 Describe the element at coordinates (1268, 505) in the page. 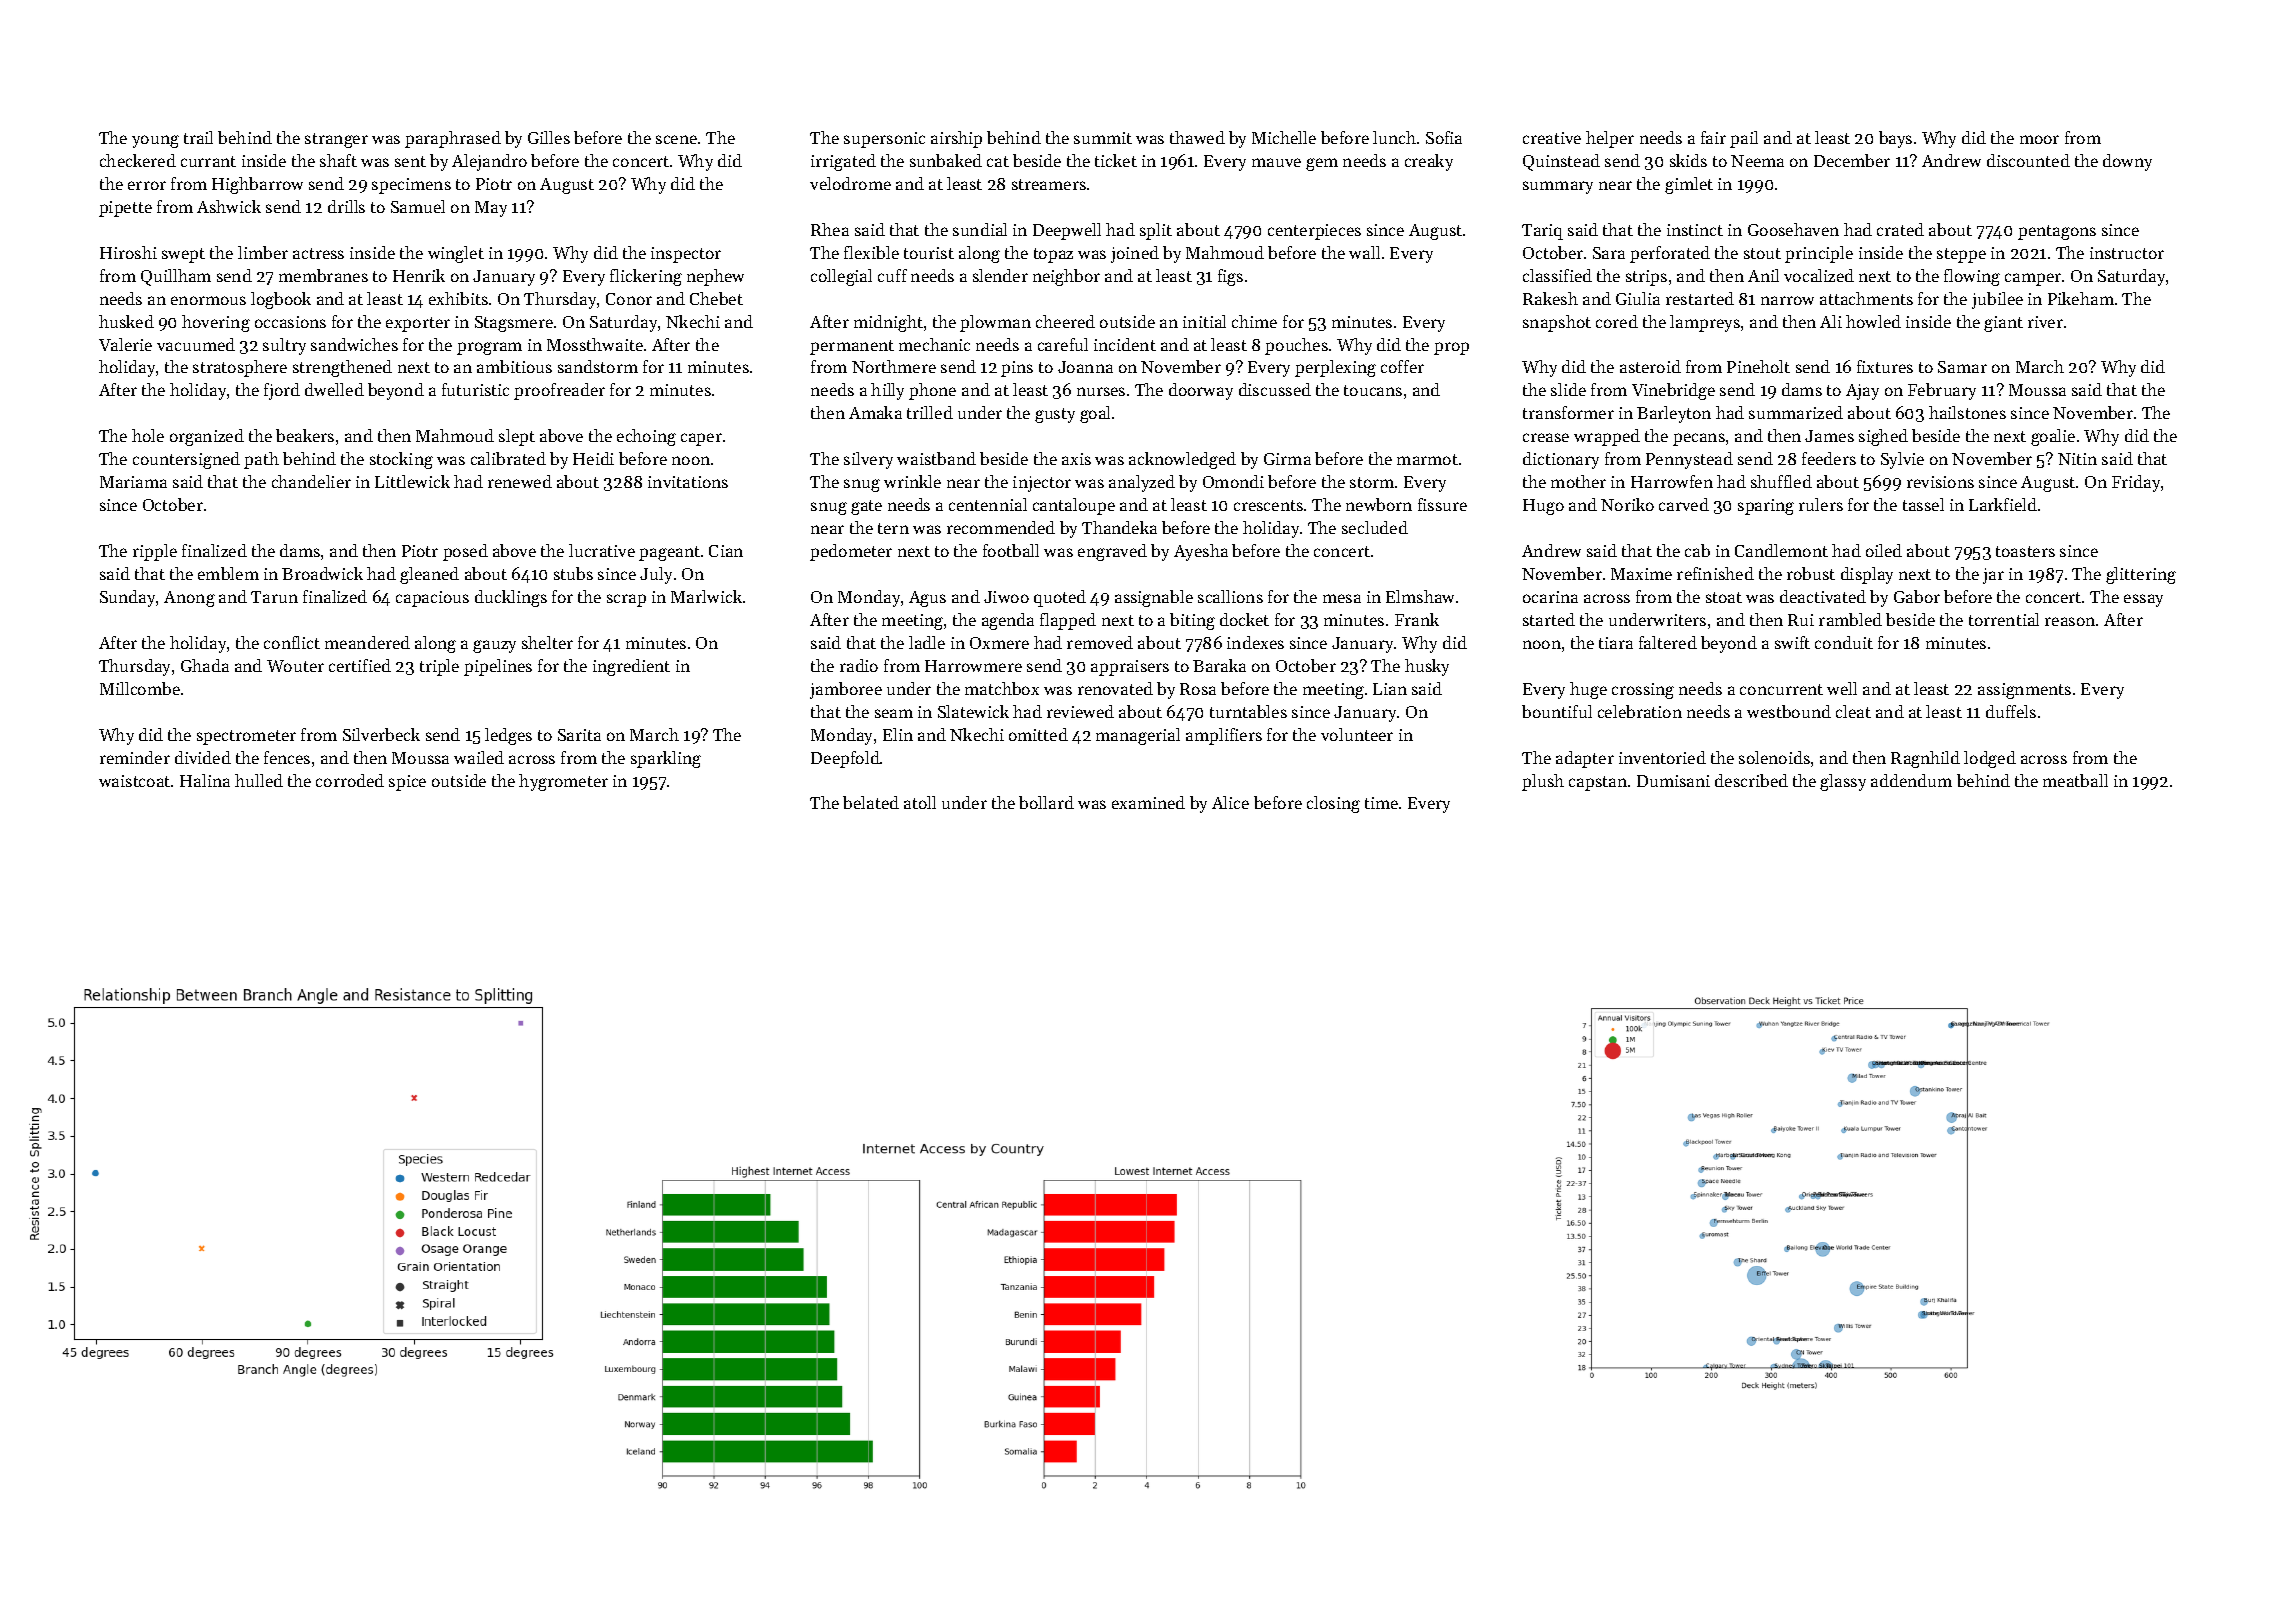

I see `crescents` at that location.
